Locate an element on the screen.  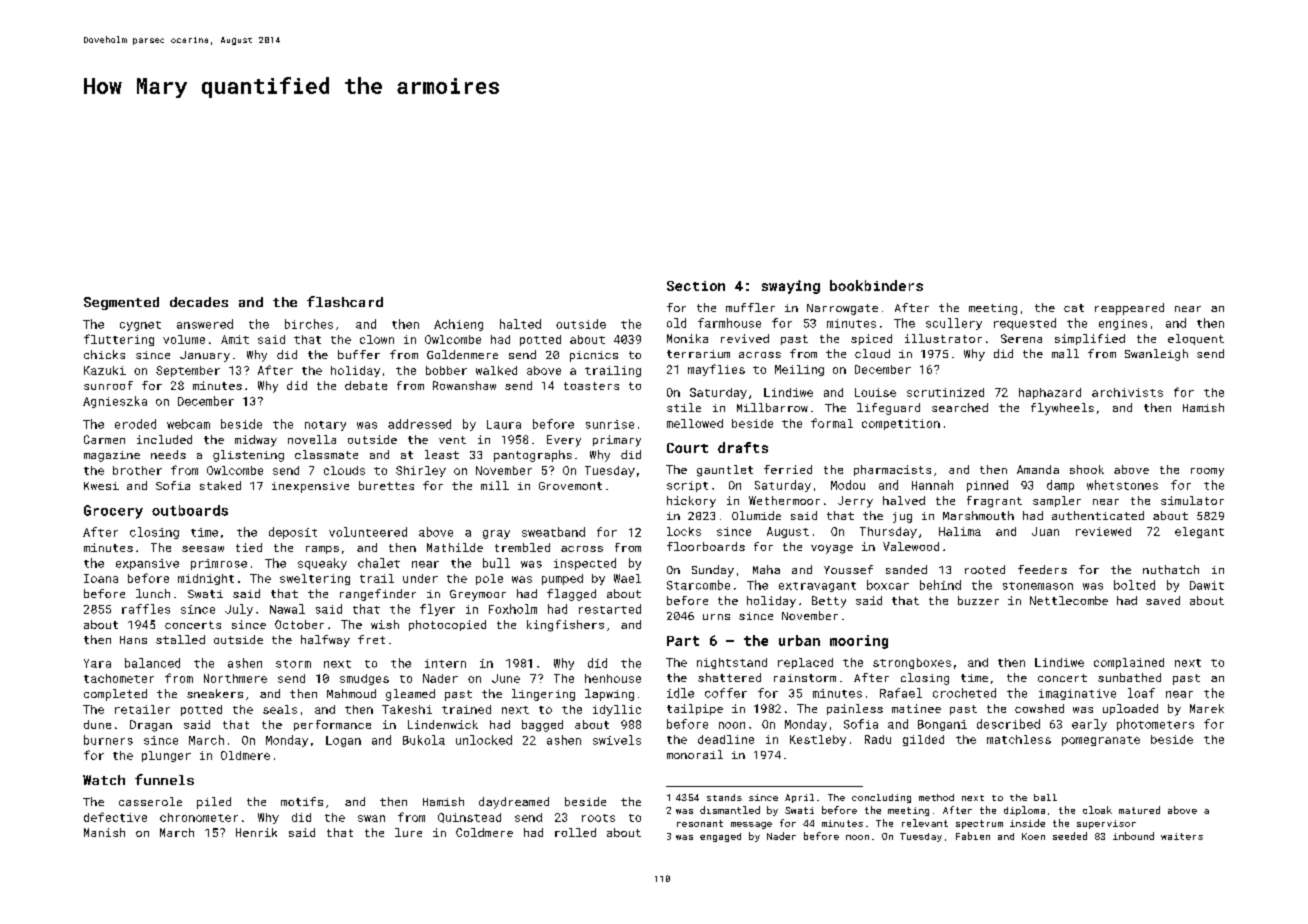
decades is located at coordinates (199, 302).
